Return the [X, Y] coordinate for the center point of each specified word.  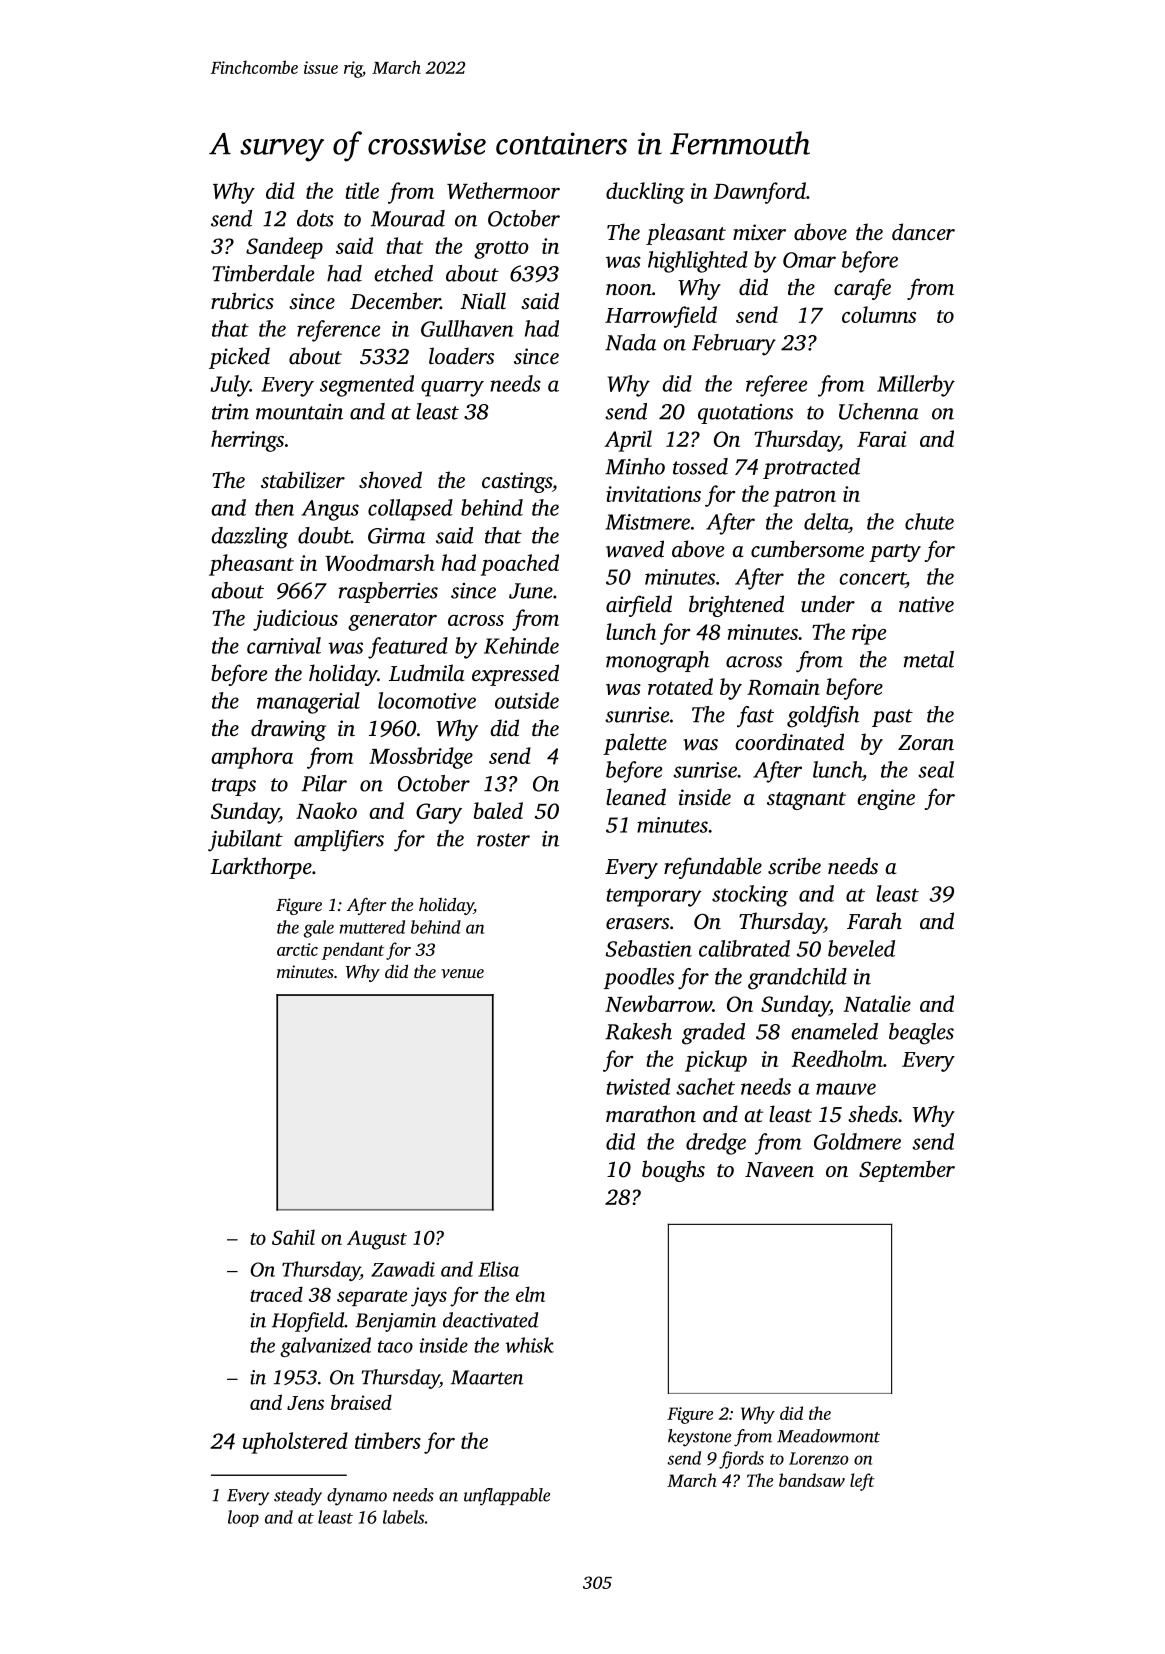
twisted [638, 1086]
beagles [921, 1034]
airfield [639, 606]
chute [929, 521]
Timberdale [263, 273]
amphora [252, 758]
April [628, 441]
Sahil [293, 1237]
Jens [305, 1403]
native [926, 604]
